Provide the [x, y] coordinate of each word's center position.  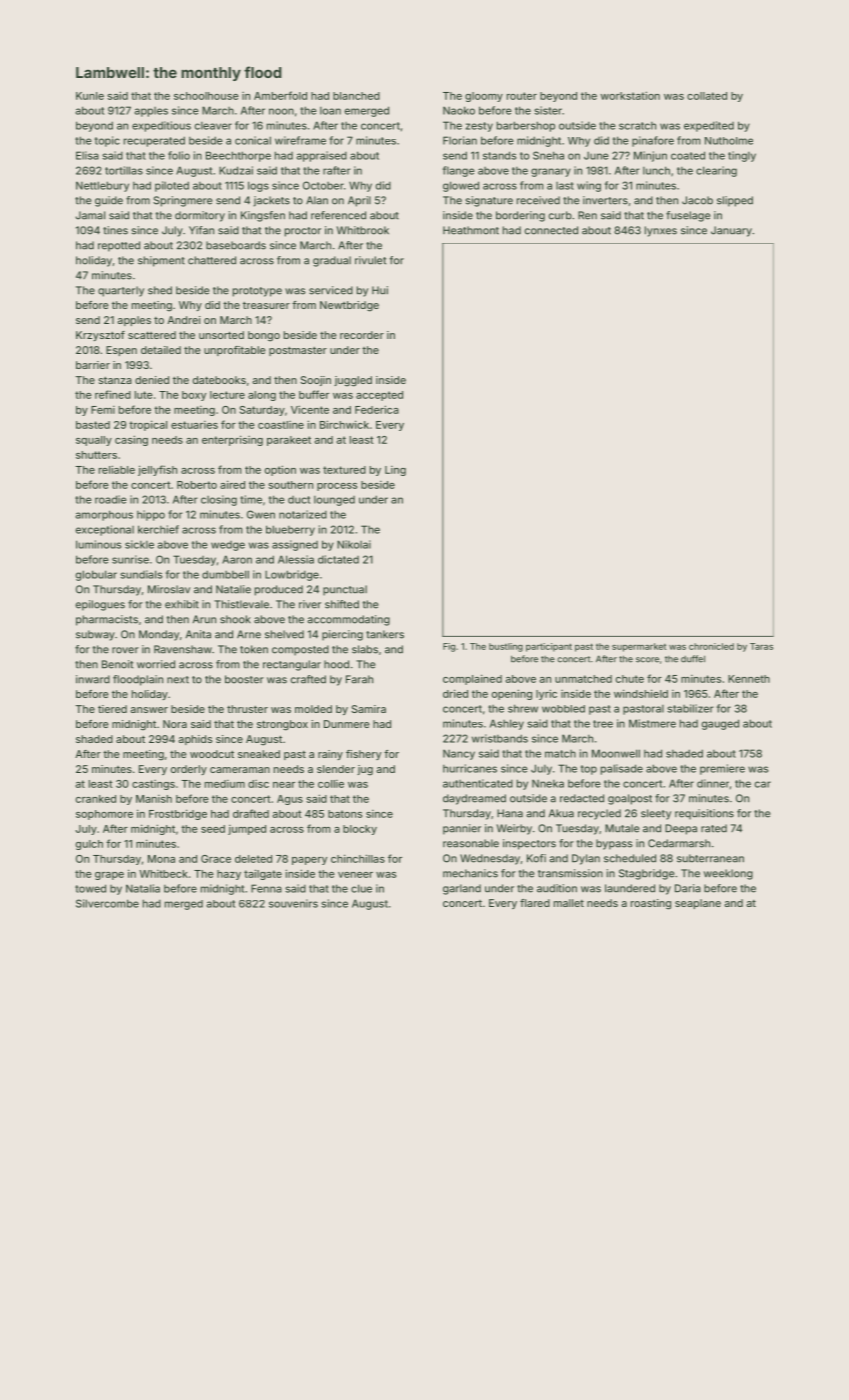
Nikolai [354, 544]
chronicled [711, 646]
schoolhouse [206, 96]
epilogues [100, 605]
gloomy [484, 97]
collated [707, 96]
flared [535, 903]
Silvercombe [107, 903]
